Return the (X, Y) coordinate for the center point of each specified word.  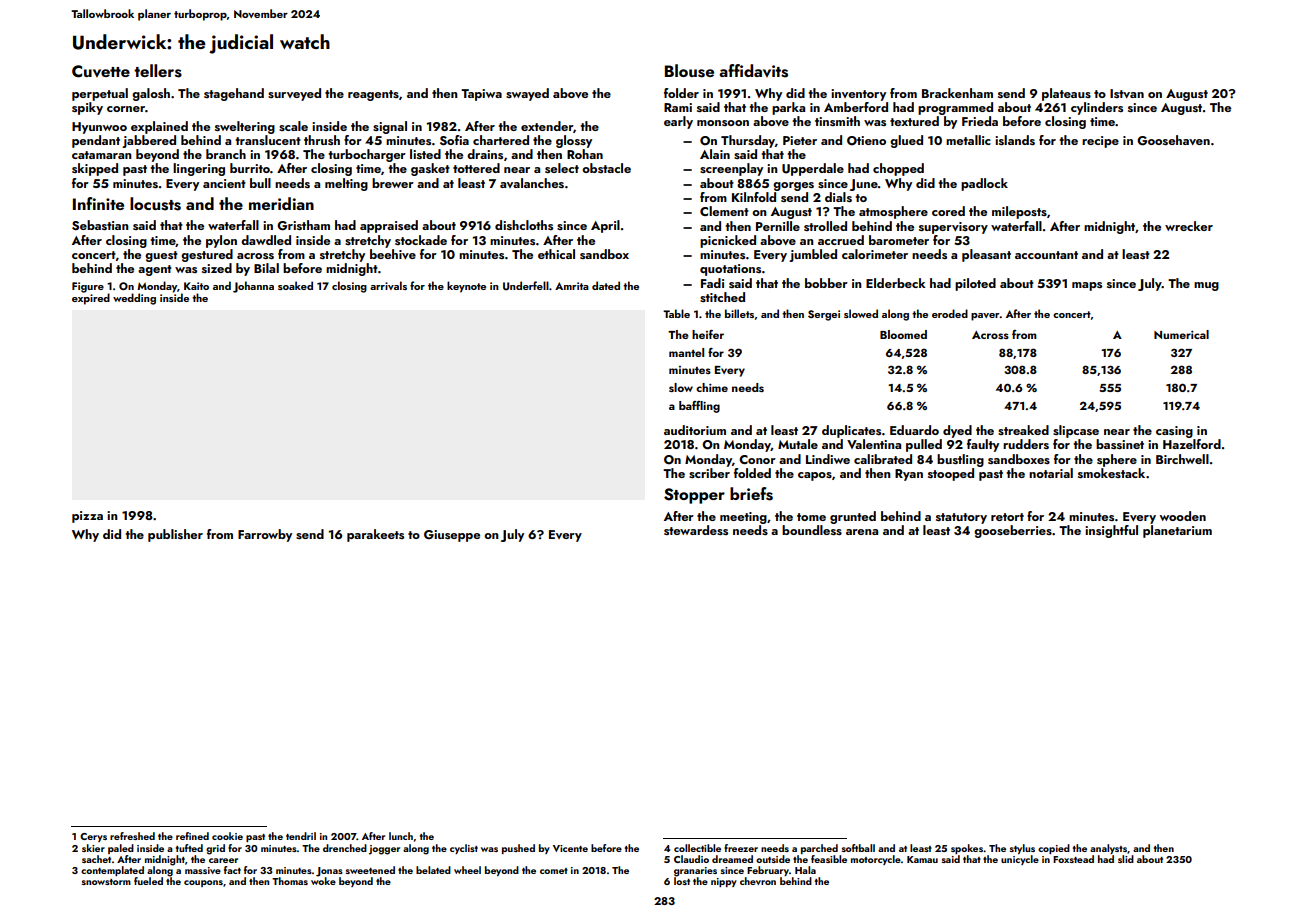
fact (232, 870)
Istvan (1127, 93)
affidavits (753, 71)
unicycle (1020, 860)
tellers (158, 71)
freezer (741, 848)
